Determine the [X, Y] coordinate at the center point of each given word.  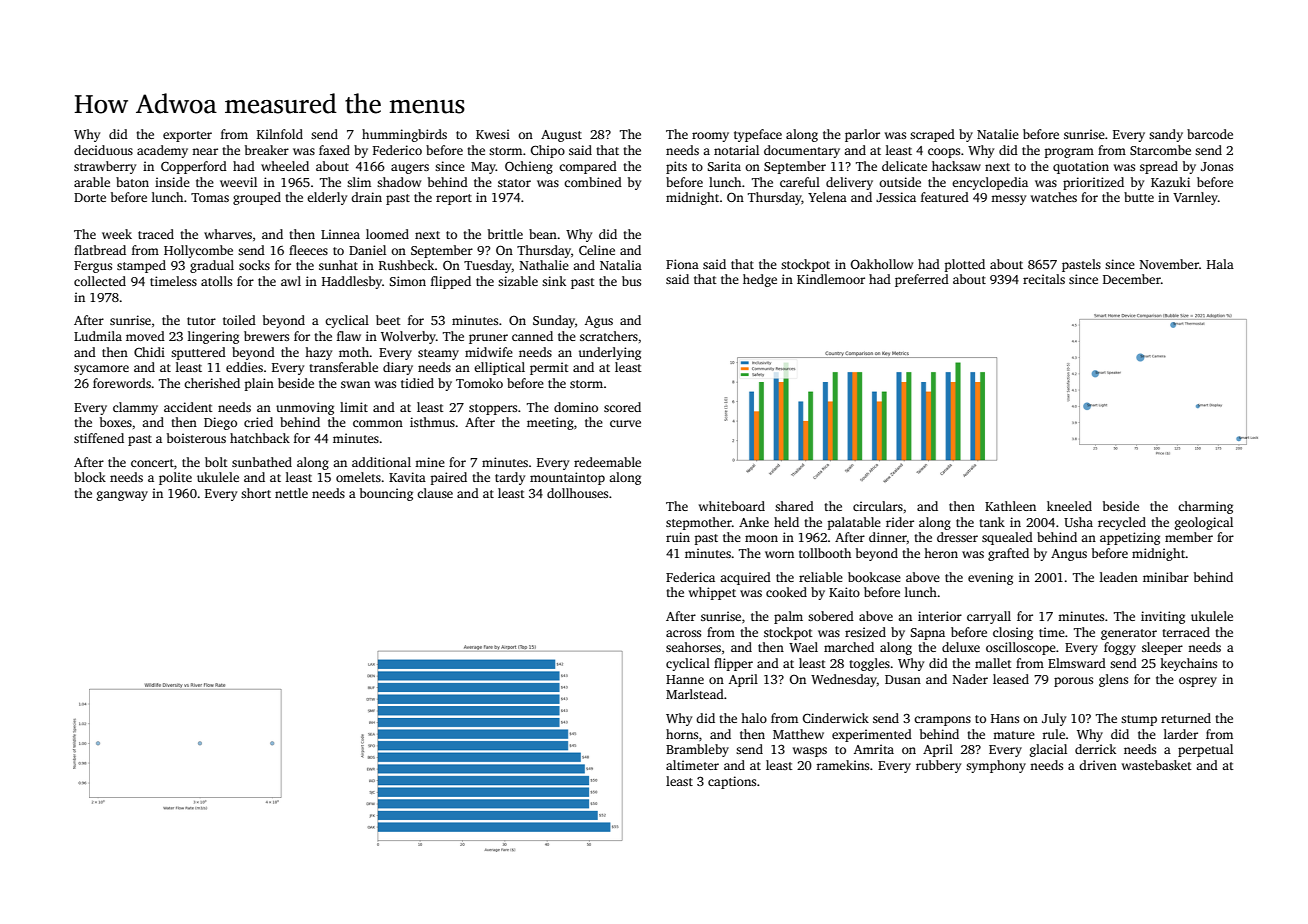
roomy [710, 137]
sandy [1166, 135]
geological [1204, 523]
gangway [122, 496]
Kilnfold [280, 134]
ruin [678, 537]
